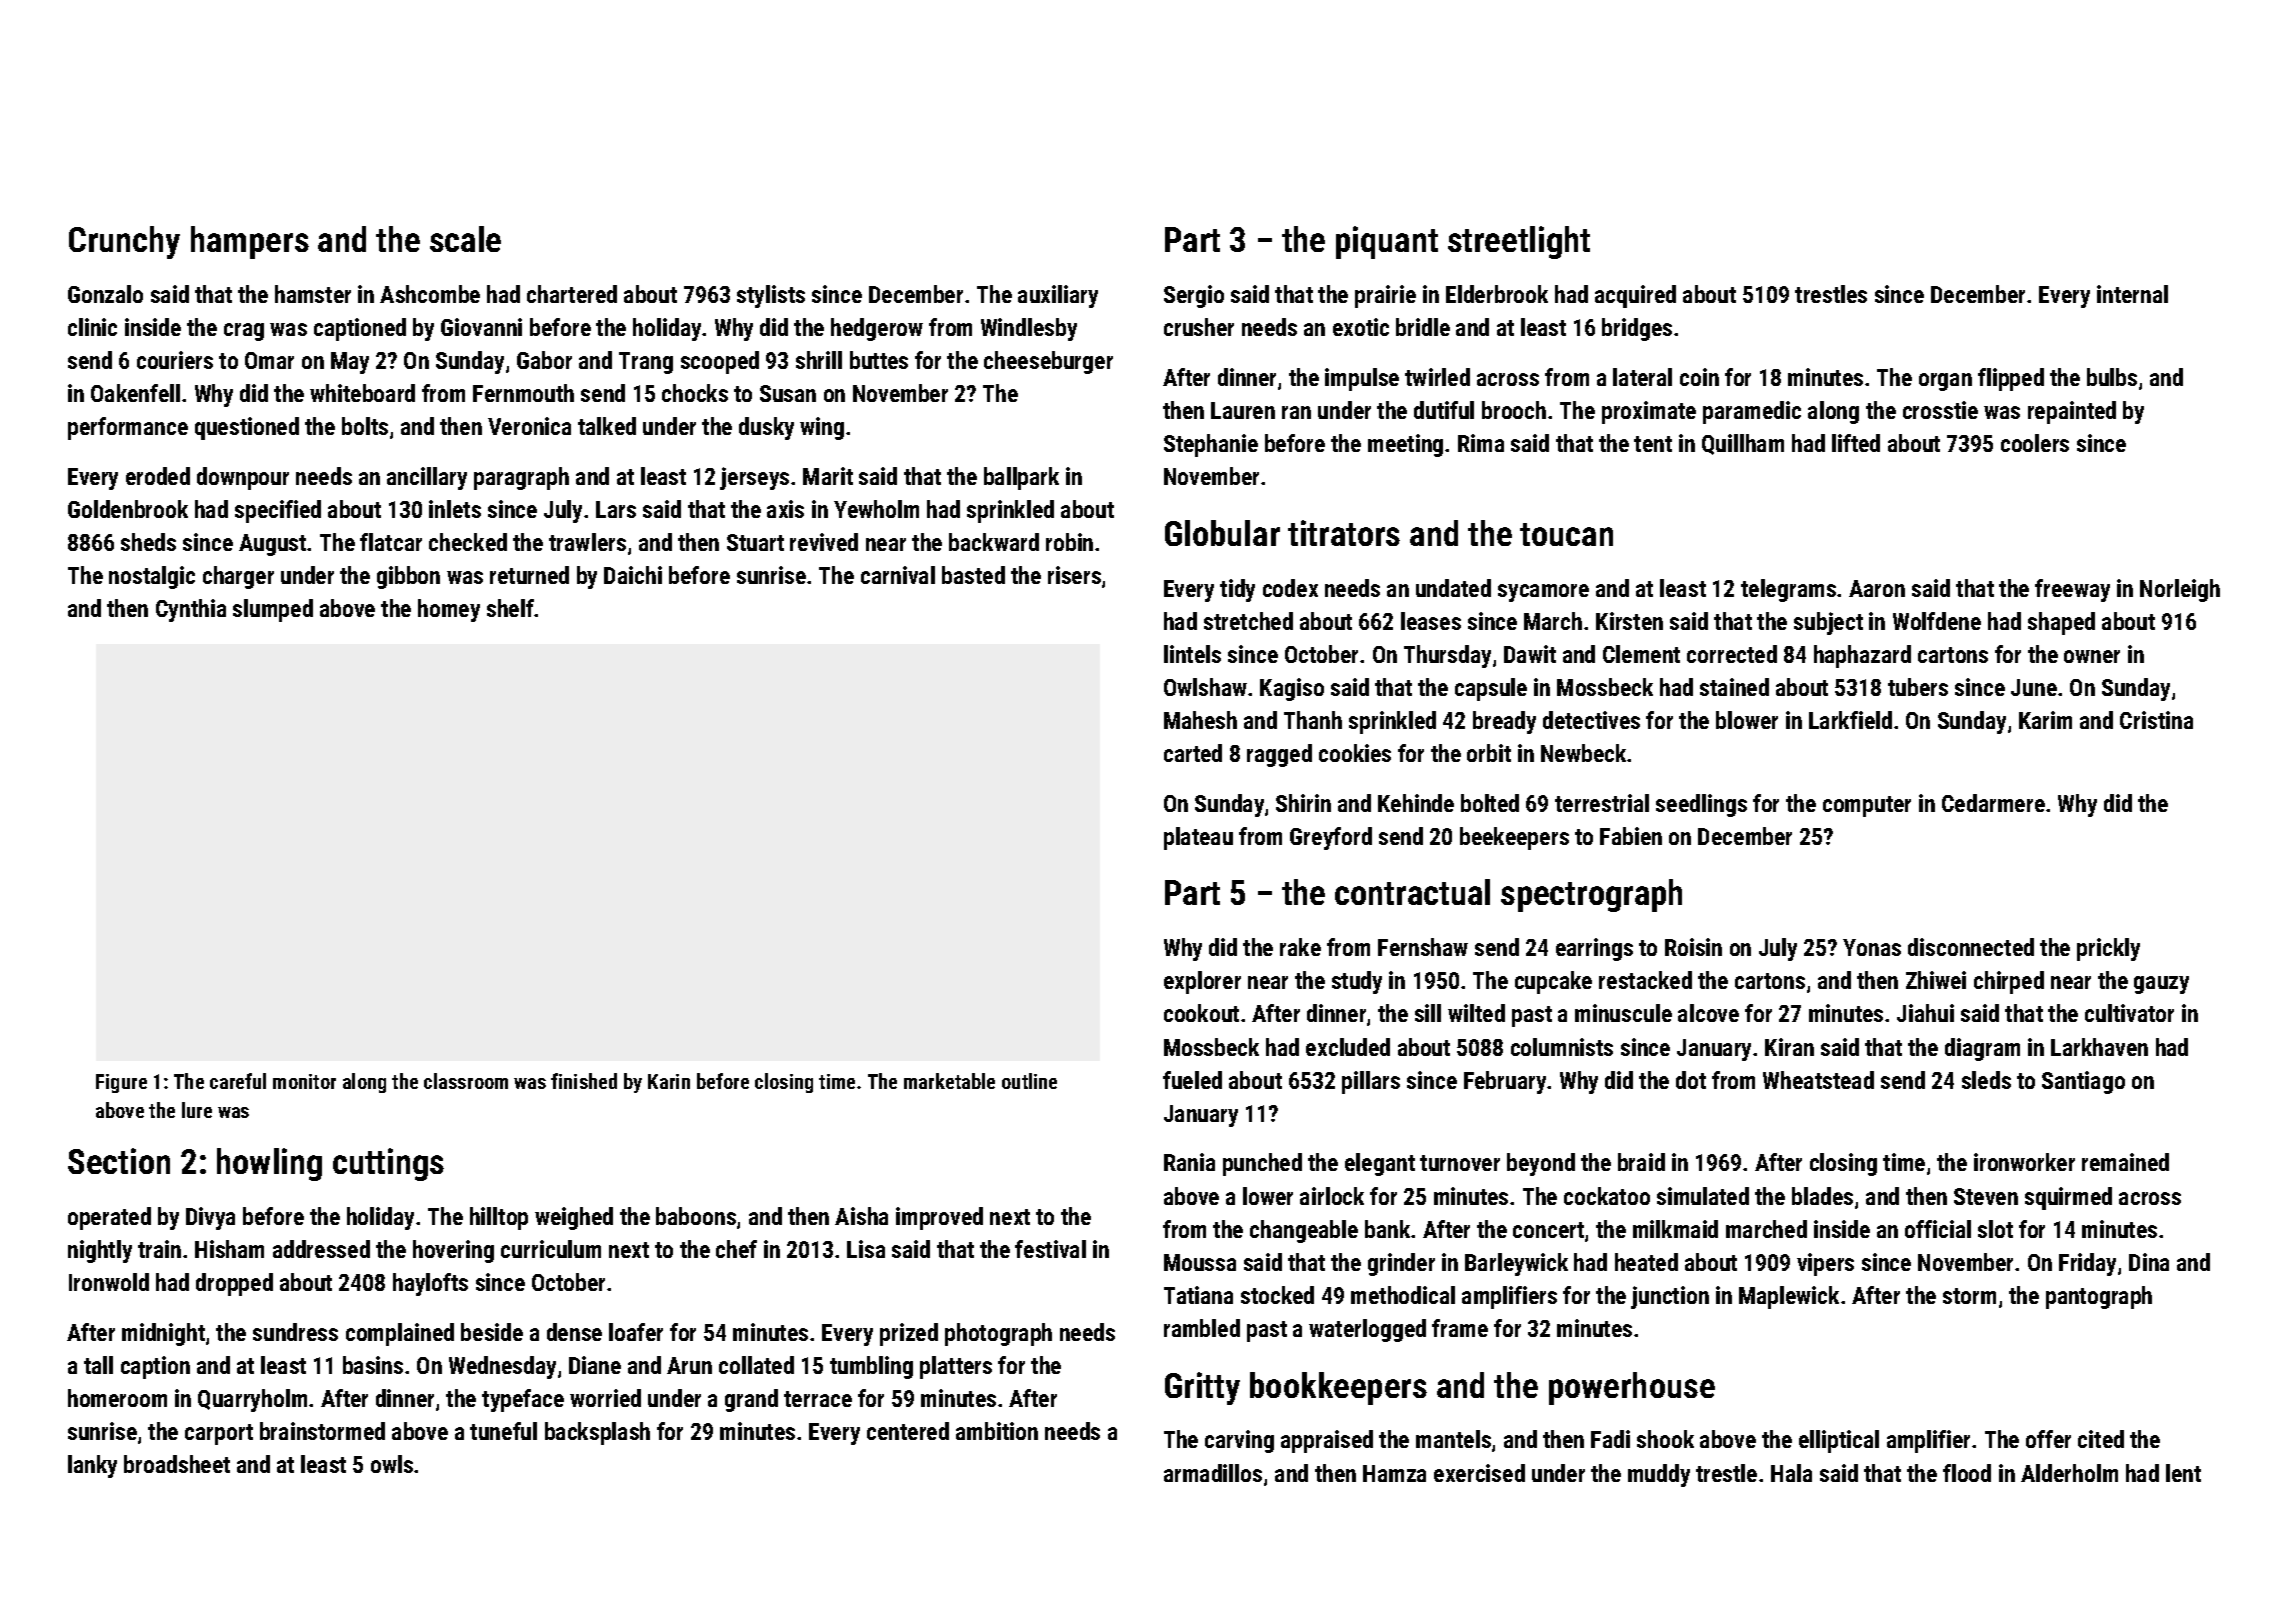 This screenshot has height=1620, width=2292. What do you see at coordinates (273, 610) in the screenshot?
I see `slumped` at bounding box center [273, 610].
